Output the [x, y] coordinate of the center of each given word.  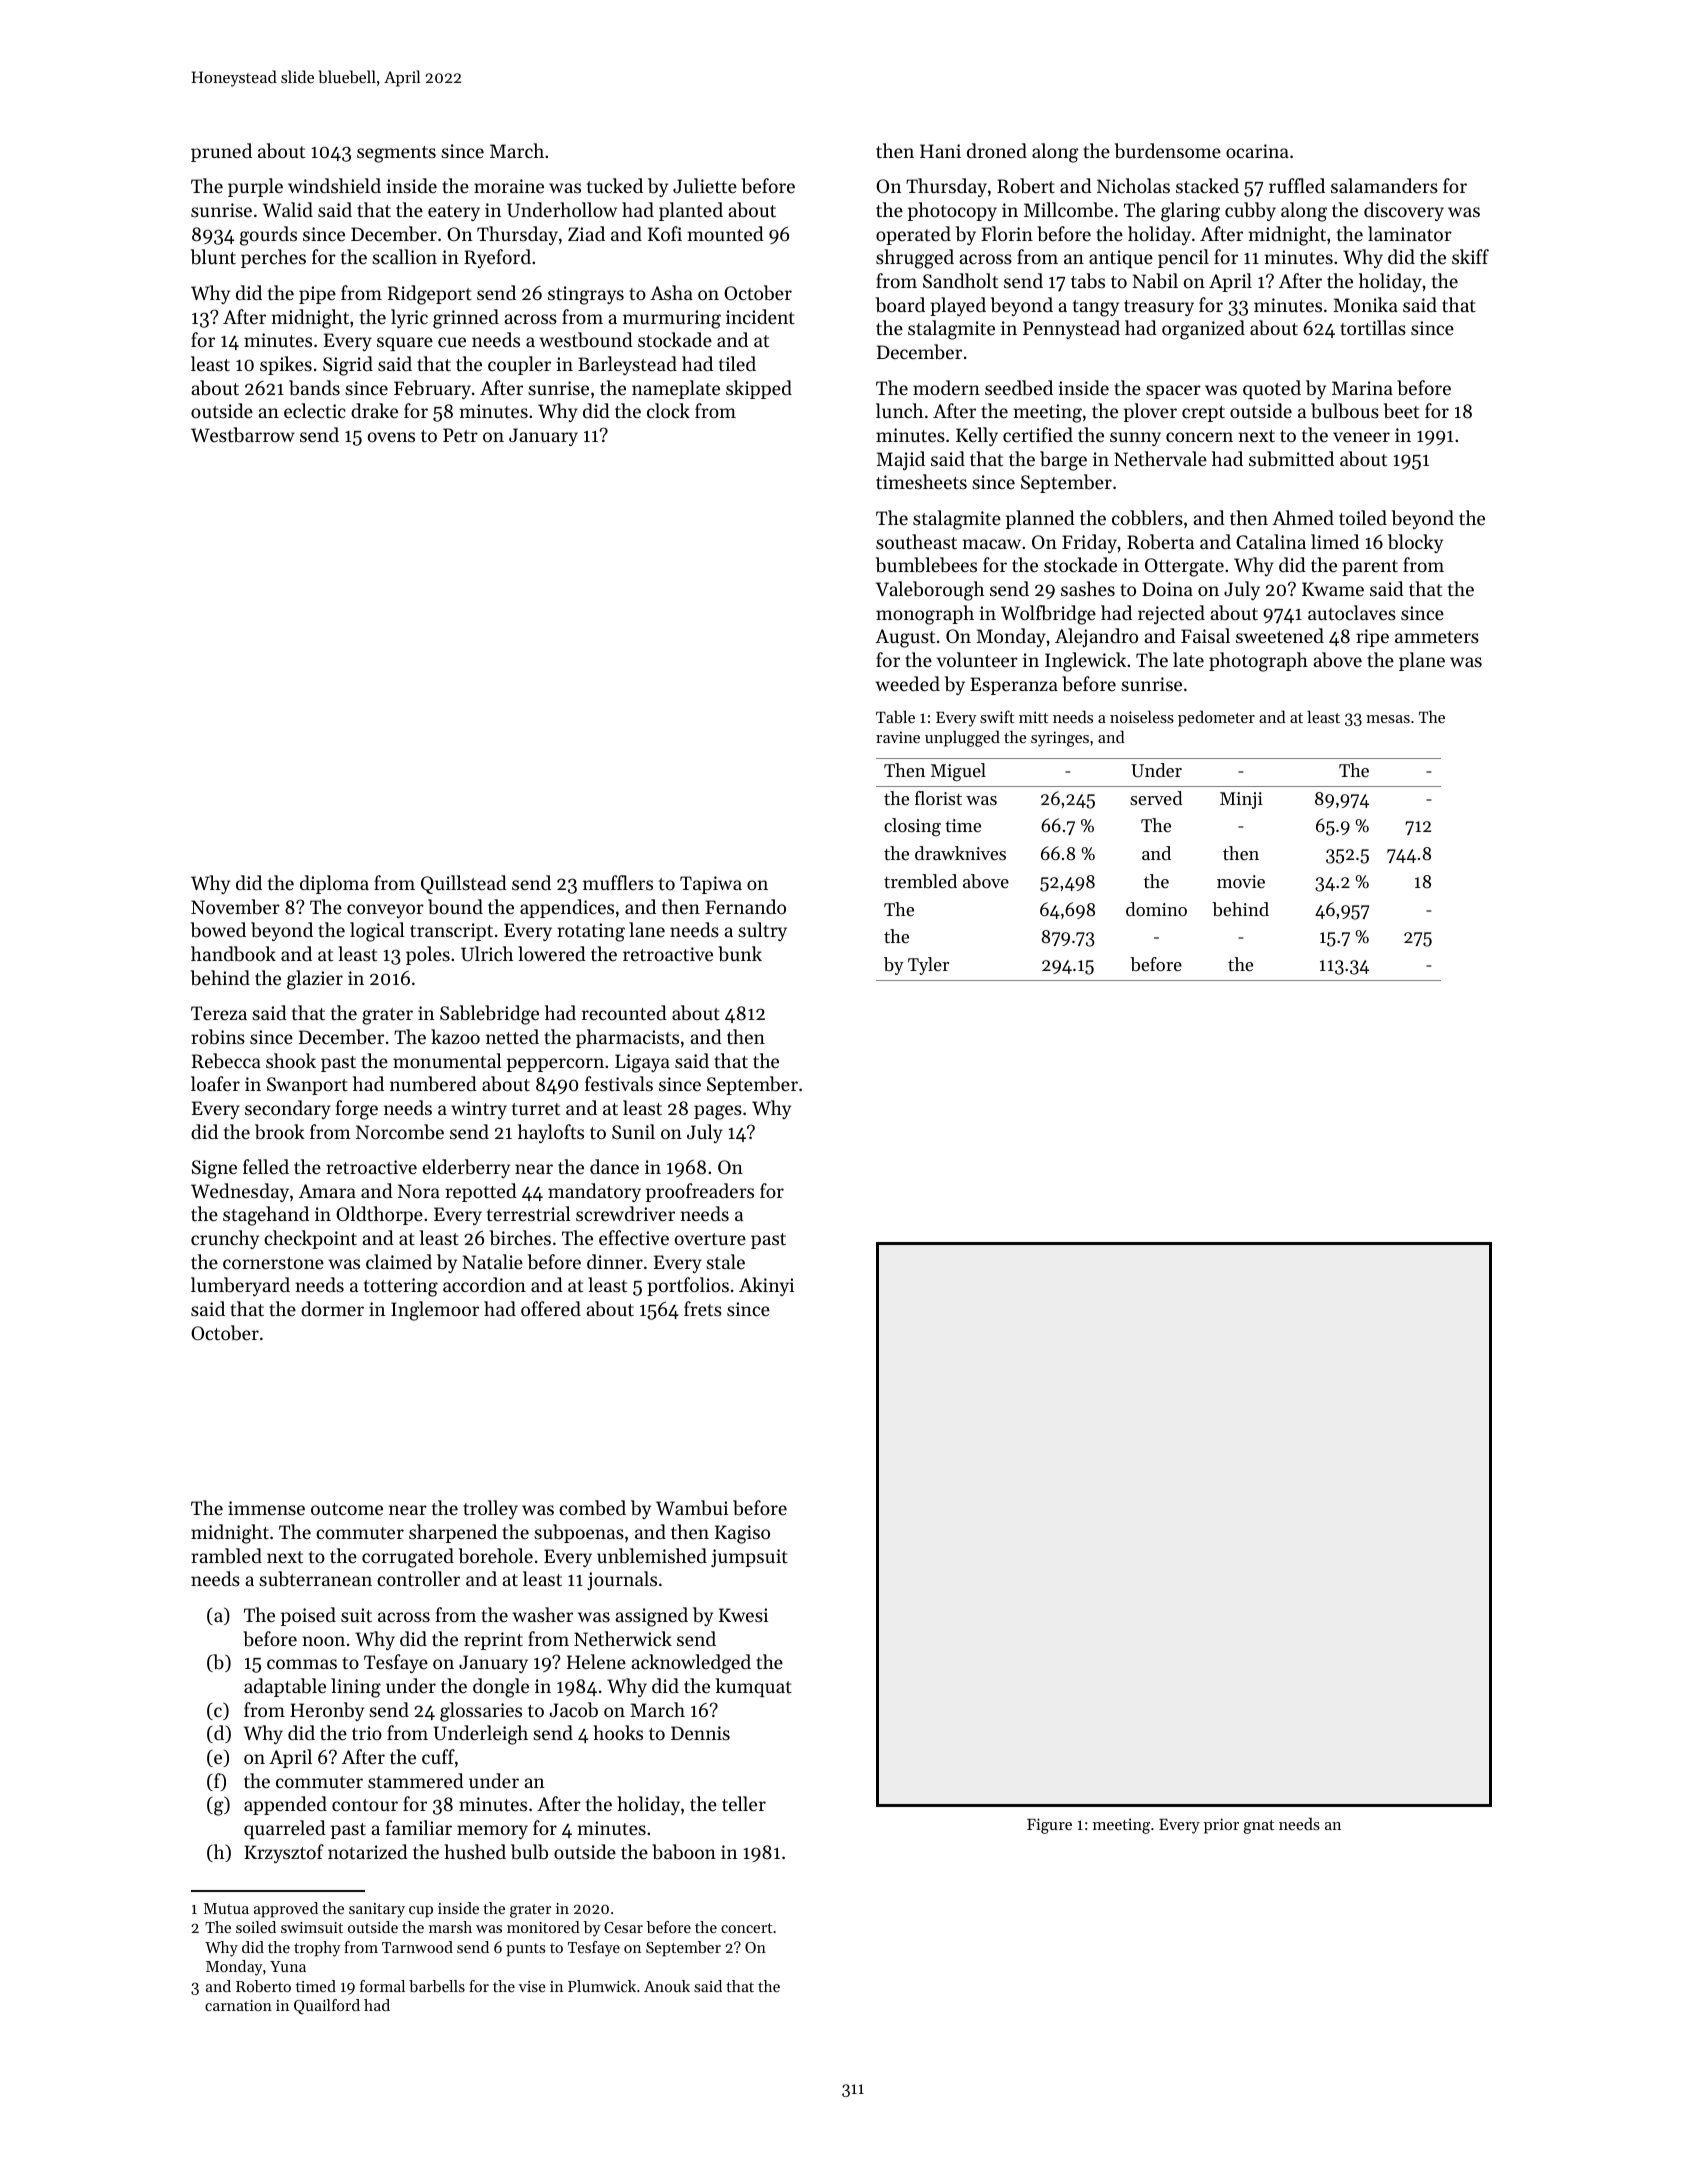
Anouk [667, 1986]
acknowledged [691, 1664]
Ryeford [497, 258]
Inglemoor [435, 1311]
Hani [940, 151]
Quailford [327, 2007]
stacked [1207, 185]
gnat [1258, 1827]
